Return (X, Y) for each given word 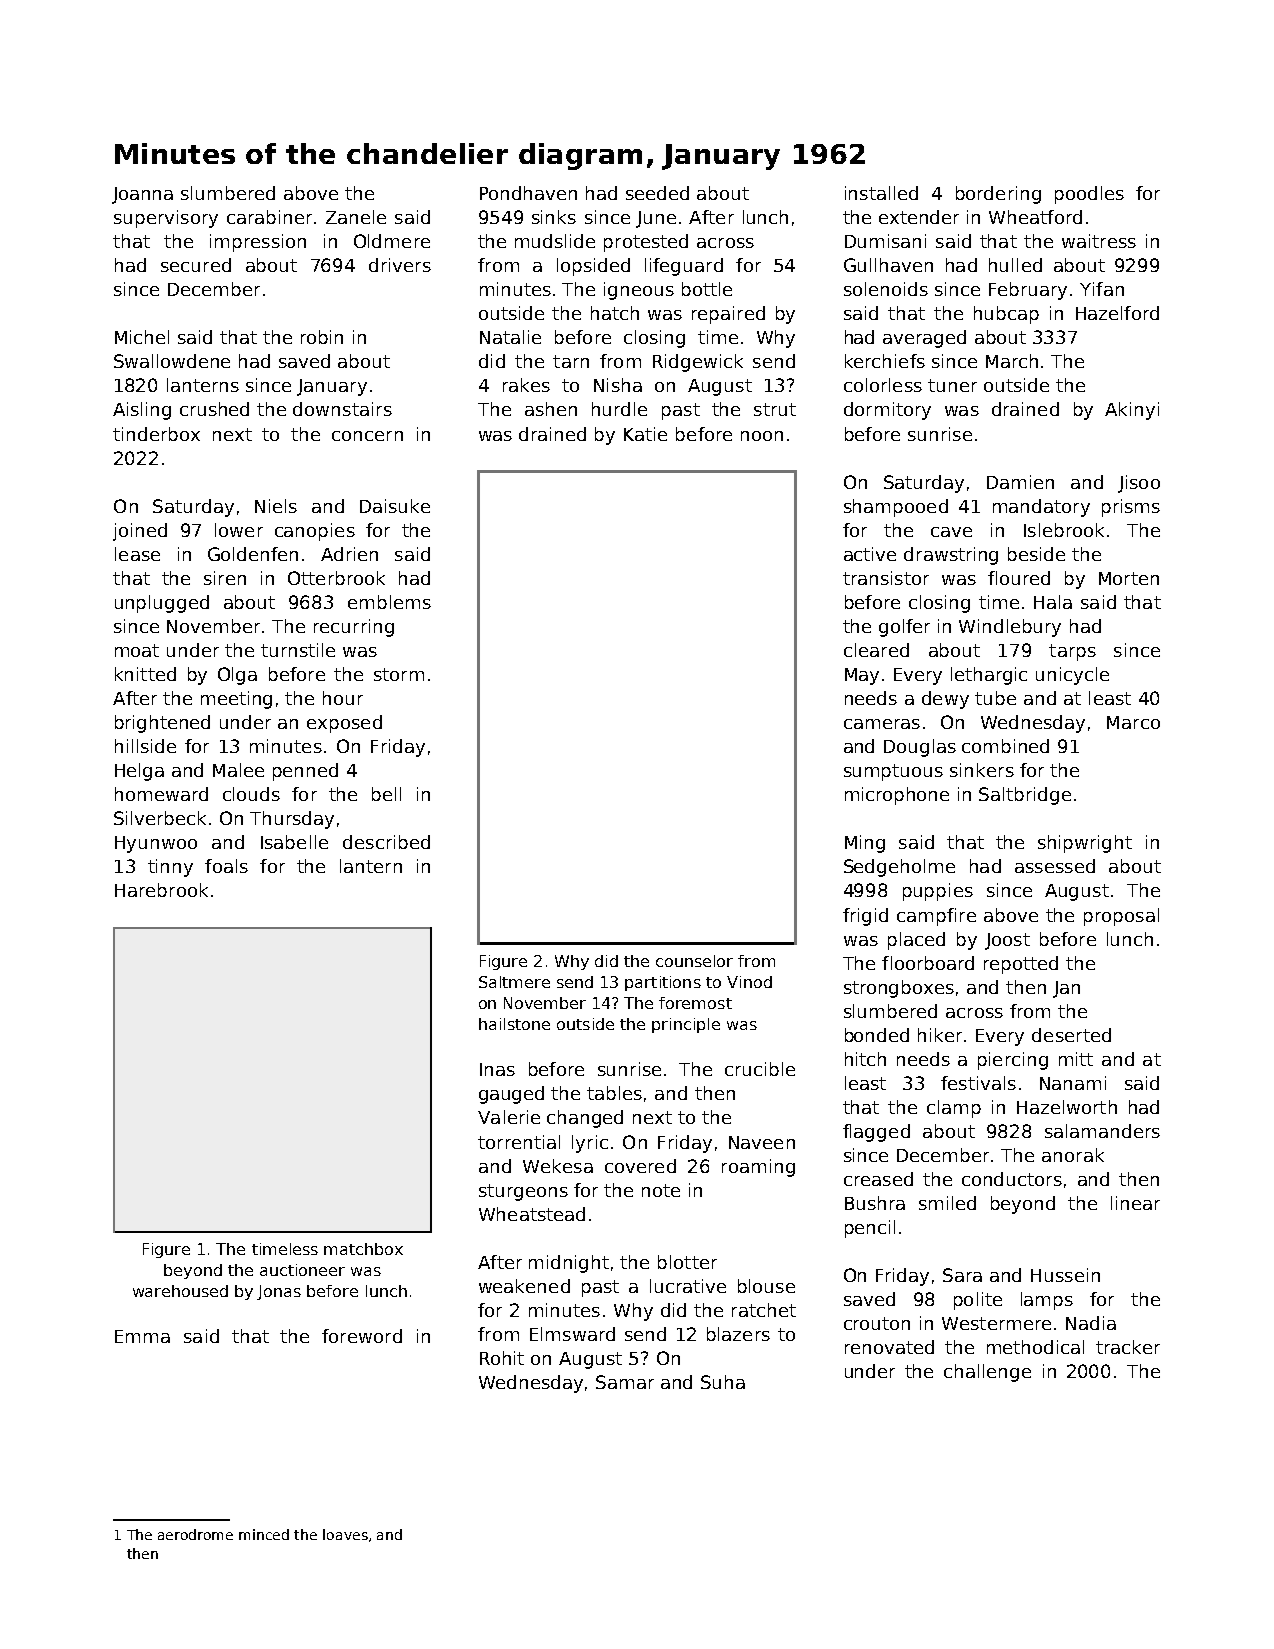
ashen (551, 409)
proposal (1121, 917)
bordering (998, 195)
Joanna (142, 195)
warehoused (180, 1291)
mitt (1076, 1059)
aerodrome (195, 1534)
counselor (694, 961)
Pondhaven (528, 193)
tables (614, 1093)
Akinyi (1132, 411)
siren (225, 578)
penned (305, 772)
